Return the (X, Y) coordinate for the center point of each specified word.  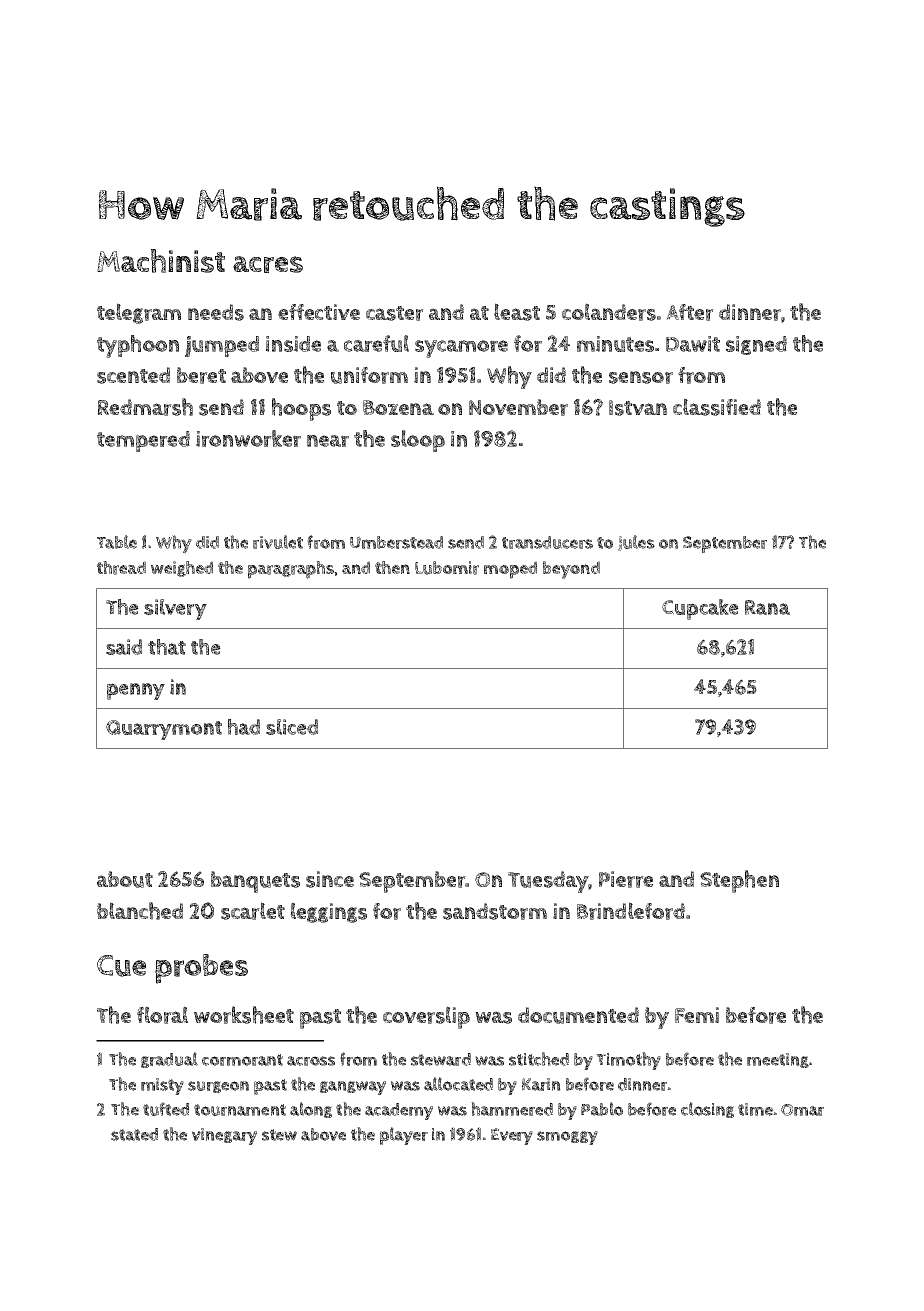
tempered (143, 441)
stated (134, 1134)
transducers (547, 542)
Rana (767, 607)
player (404, 1136)
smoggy (567, 1138)
